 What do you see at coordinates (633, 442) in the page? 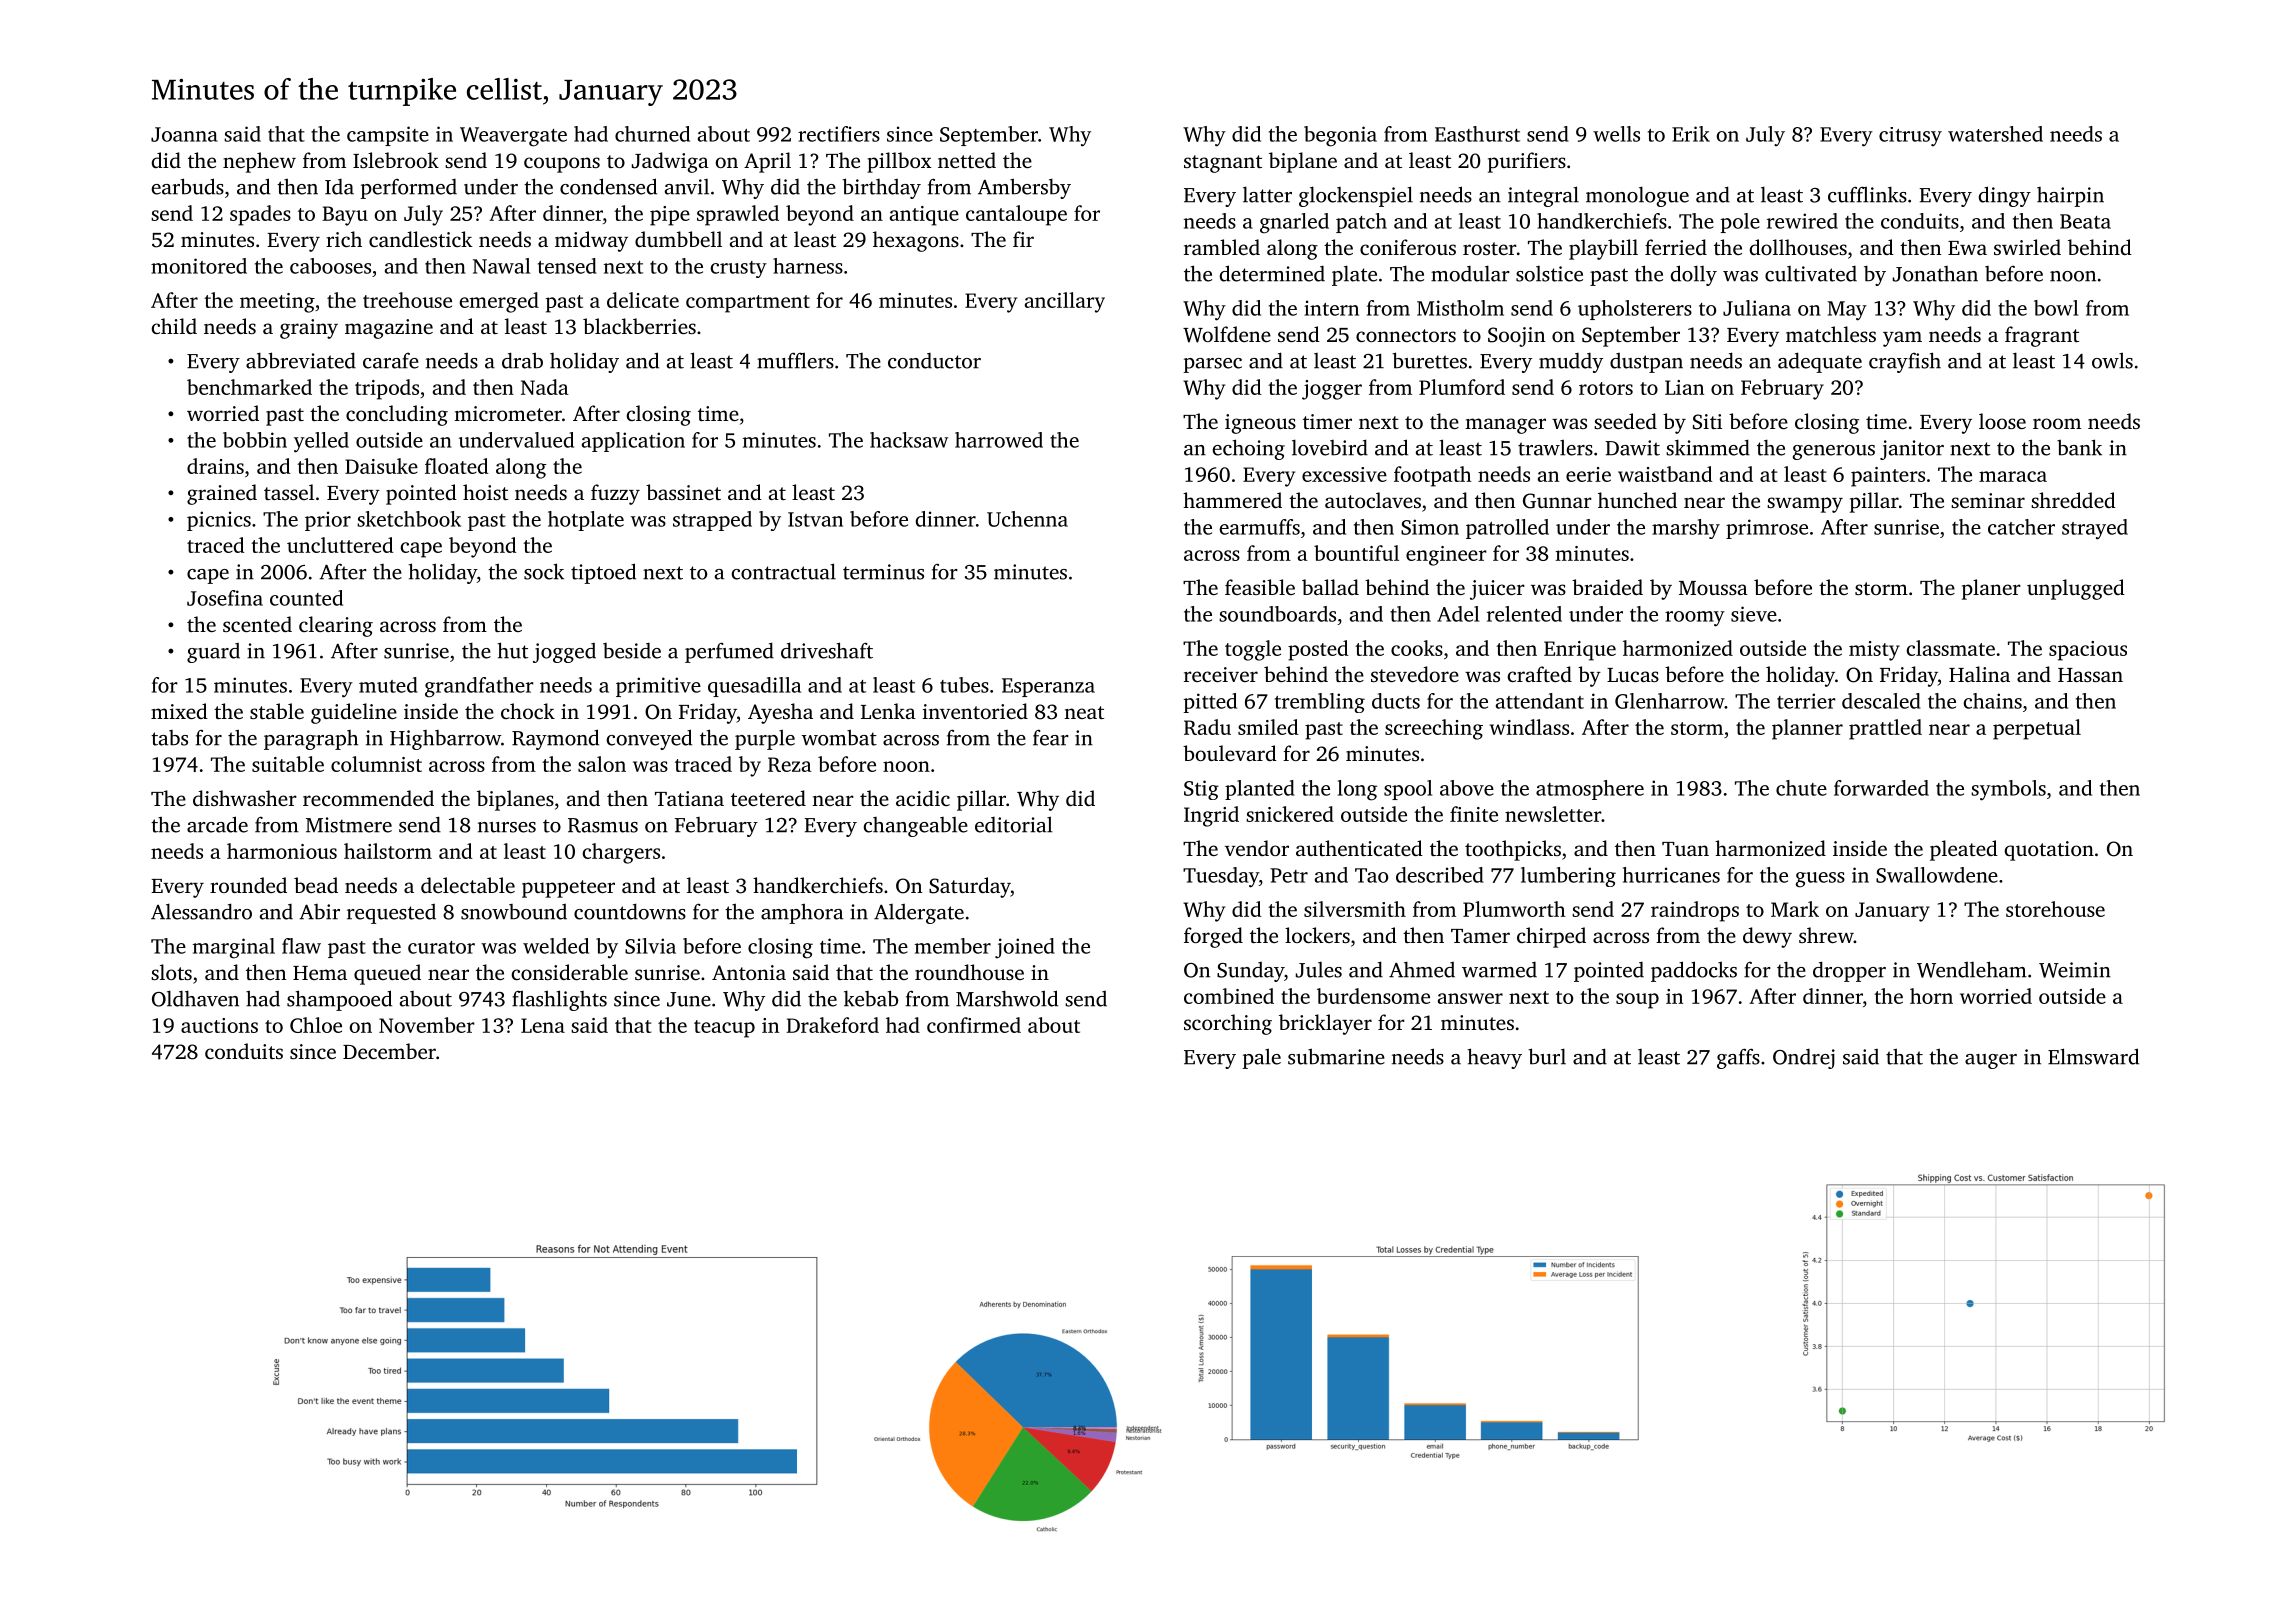
I see `application` at bounding box center [633, 442].
